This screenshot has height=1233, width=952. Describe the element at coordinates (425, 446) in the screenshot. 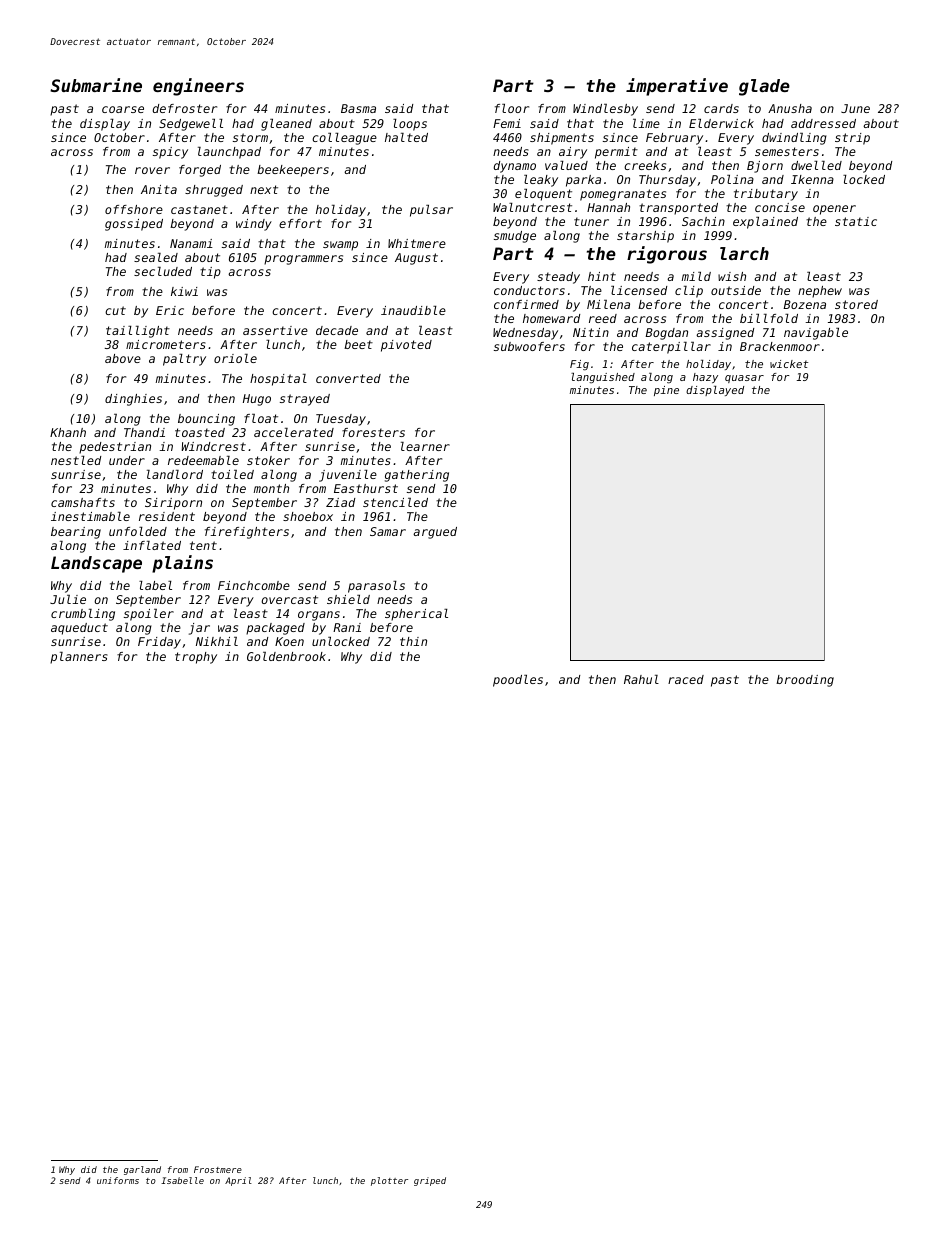

I see `learner` at that location.
